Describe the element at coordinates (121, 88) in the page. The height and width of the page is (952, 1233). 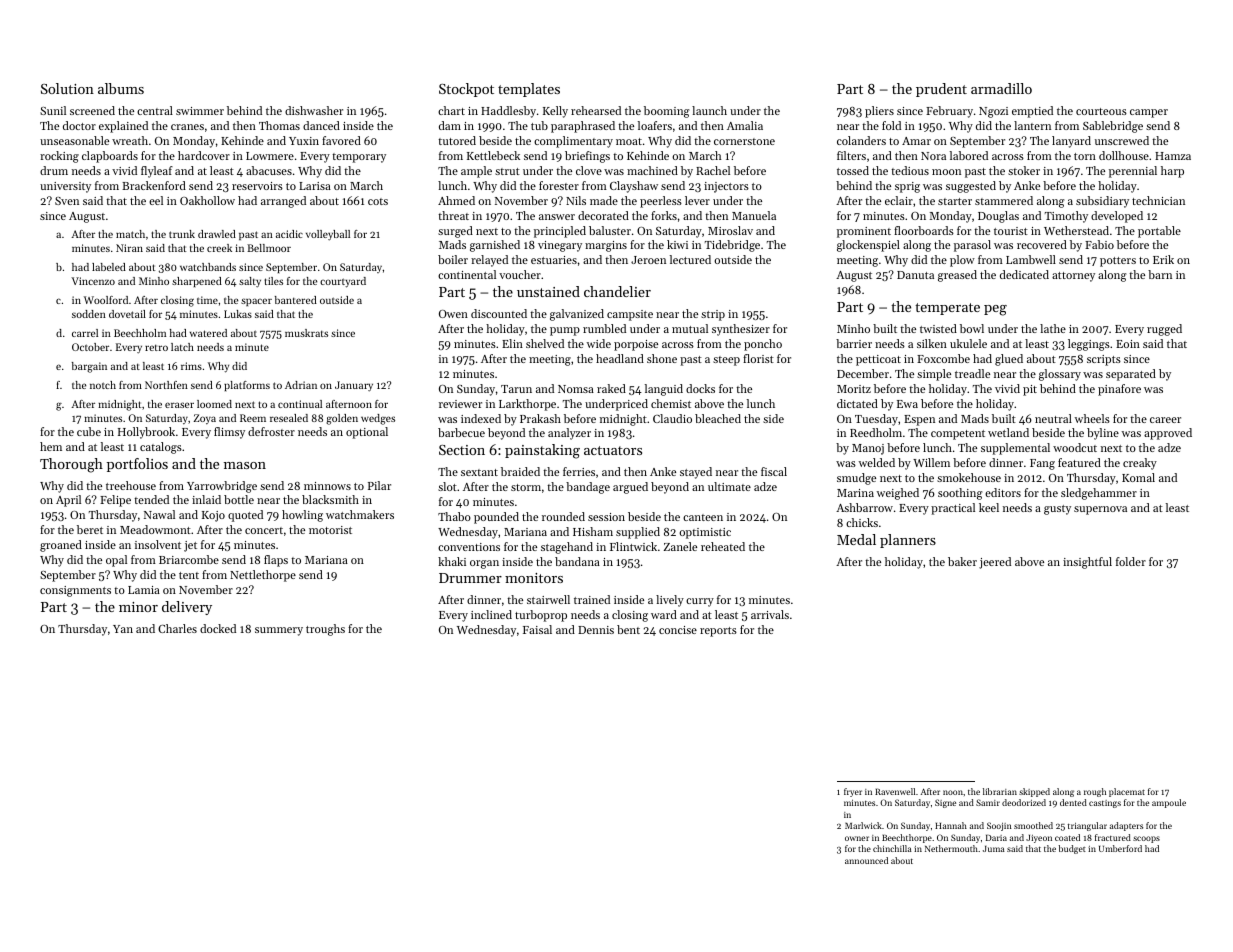
I see `albums` at that location.
